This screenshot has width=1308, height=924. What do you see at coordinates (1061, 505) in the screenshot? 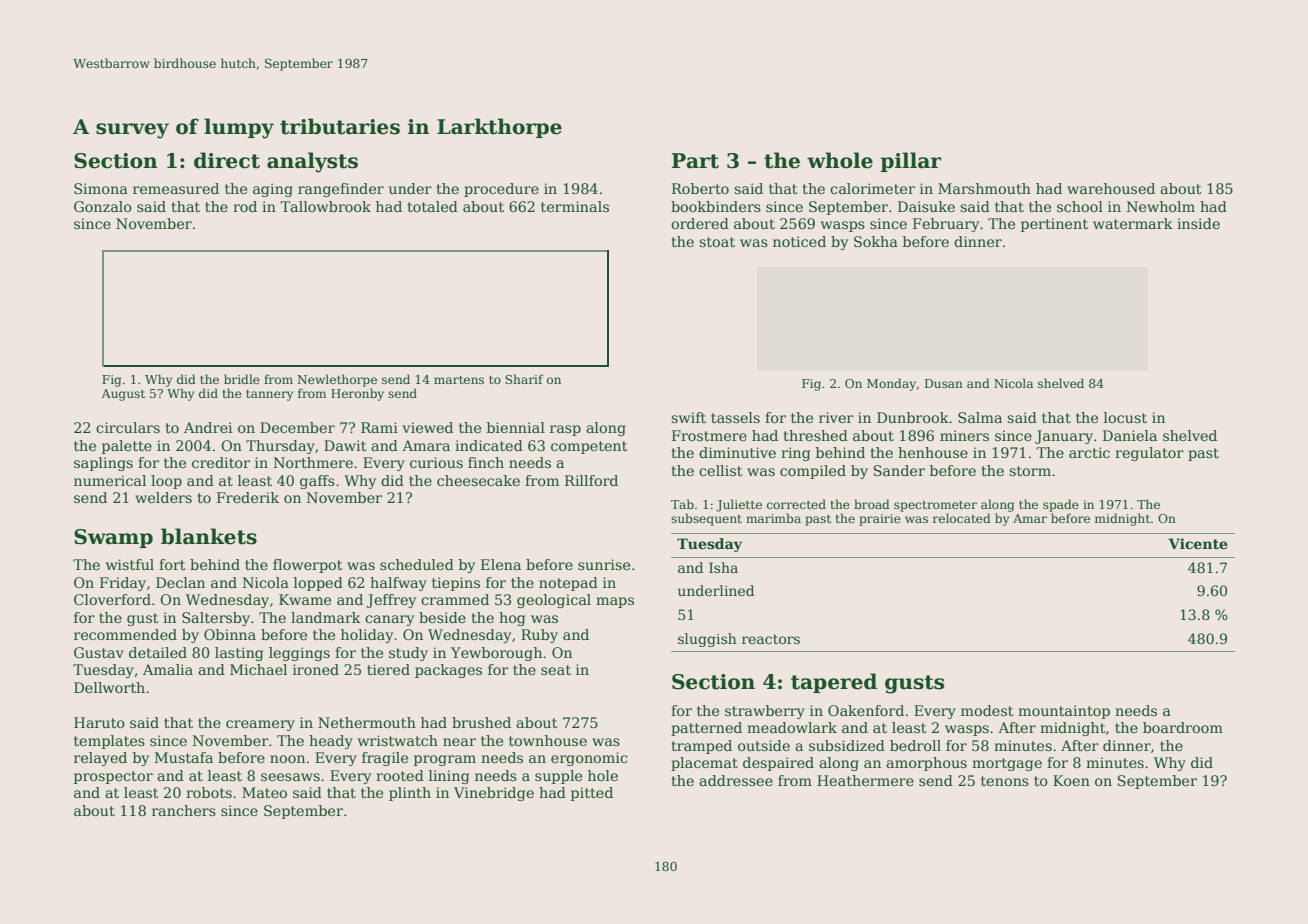
I see `spade` at bounding box center [1061, 505].
